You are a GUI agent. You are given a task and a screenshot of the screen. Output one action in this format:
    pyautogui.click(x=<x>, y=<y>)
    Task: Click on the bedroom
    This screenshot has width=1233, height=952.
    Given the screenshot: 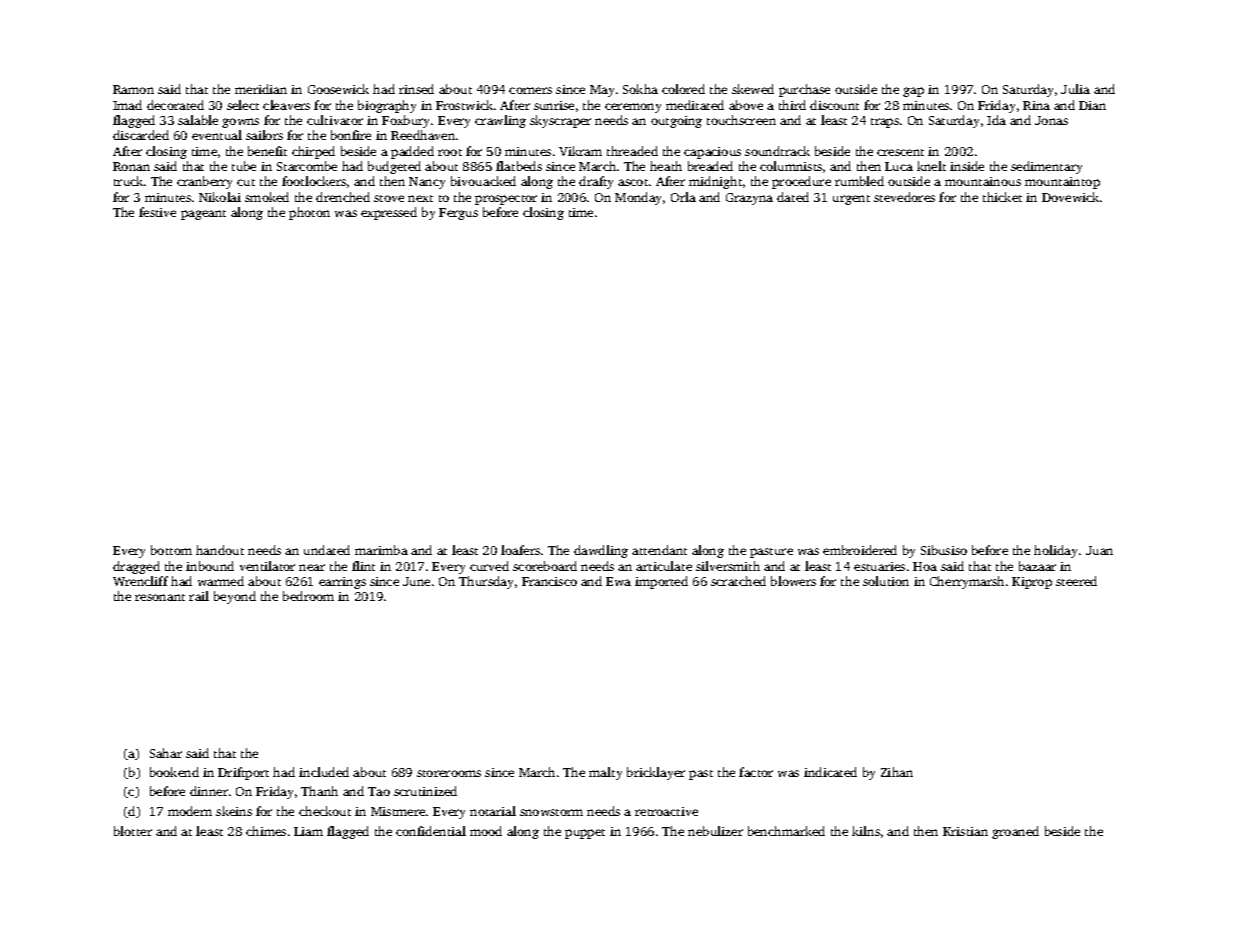 What is the action you would take?
    pyautogui.click(x=308, y=596)
